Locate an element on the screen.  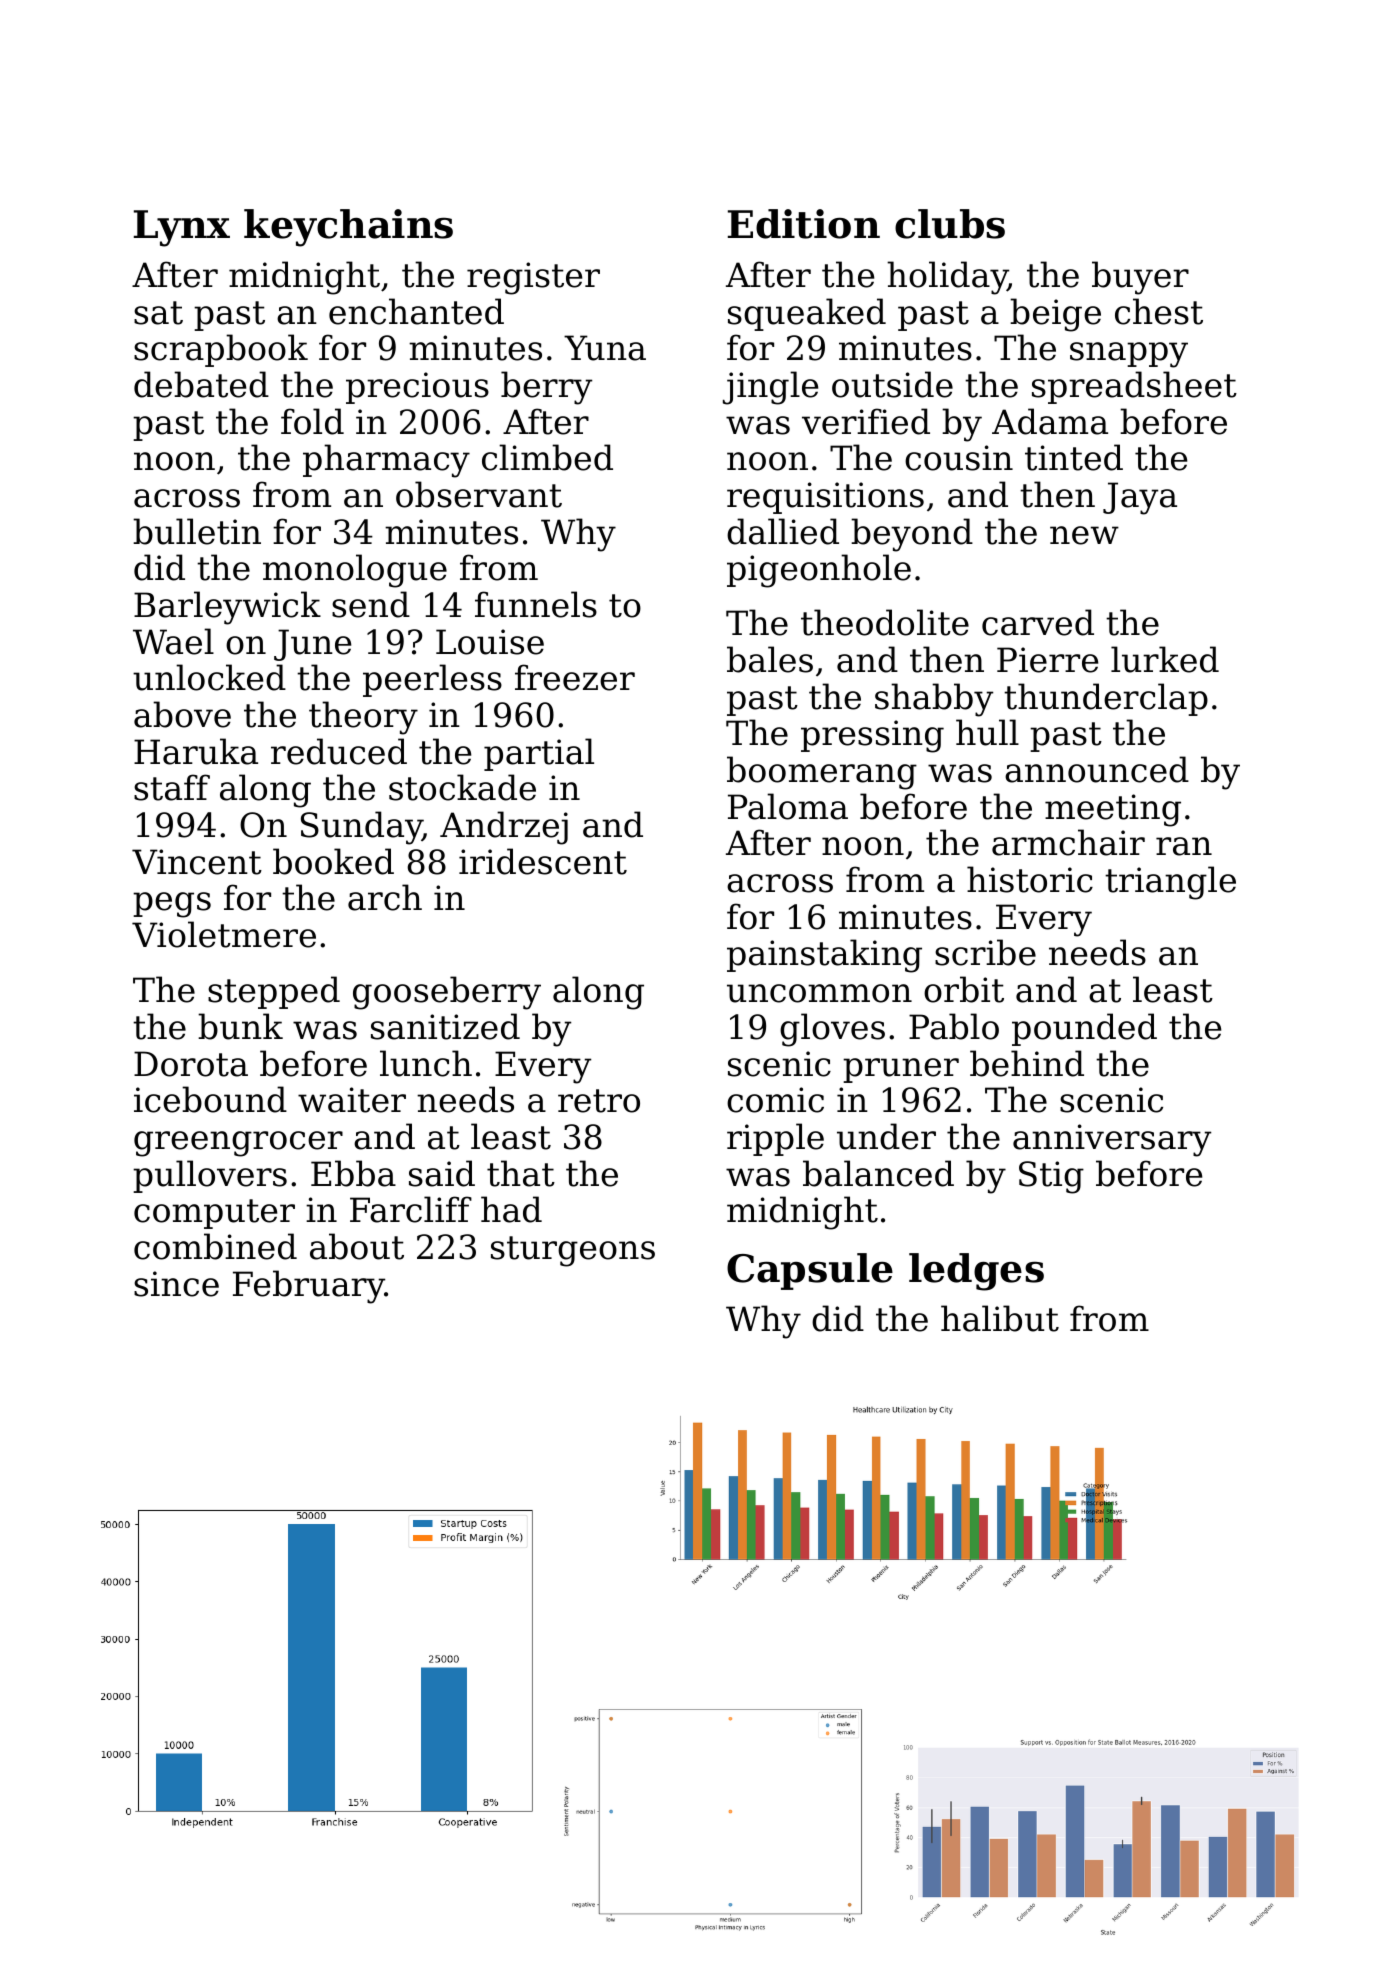
iridescent is located at coordinates (543, 861).
